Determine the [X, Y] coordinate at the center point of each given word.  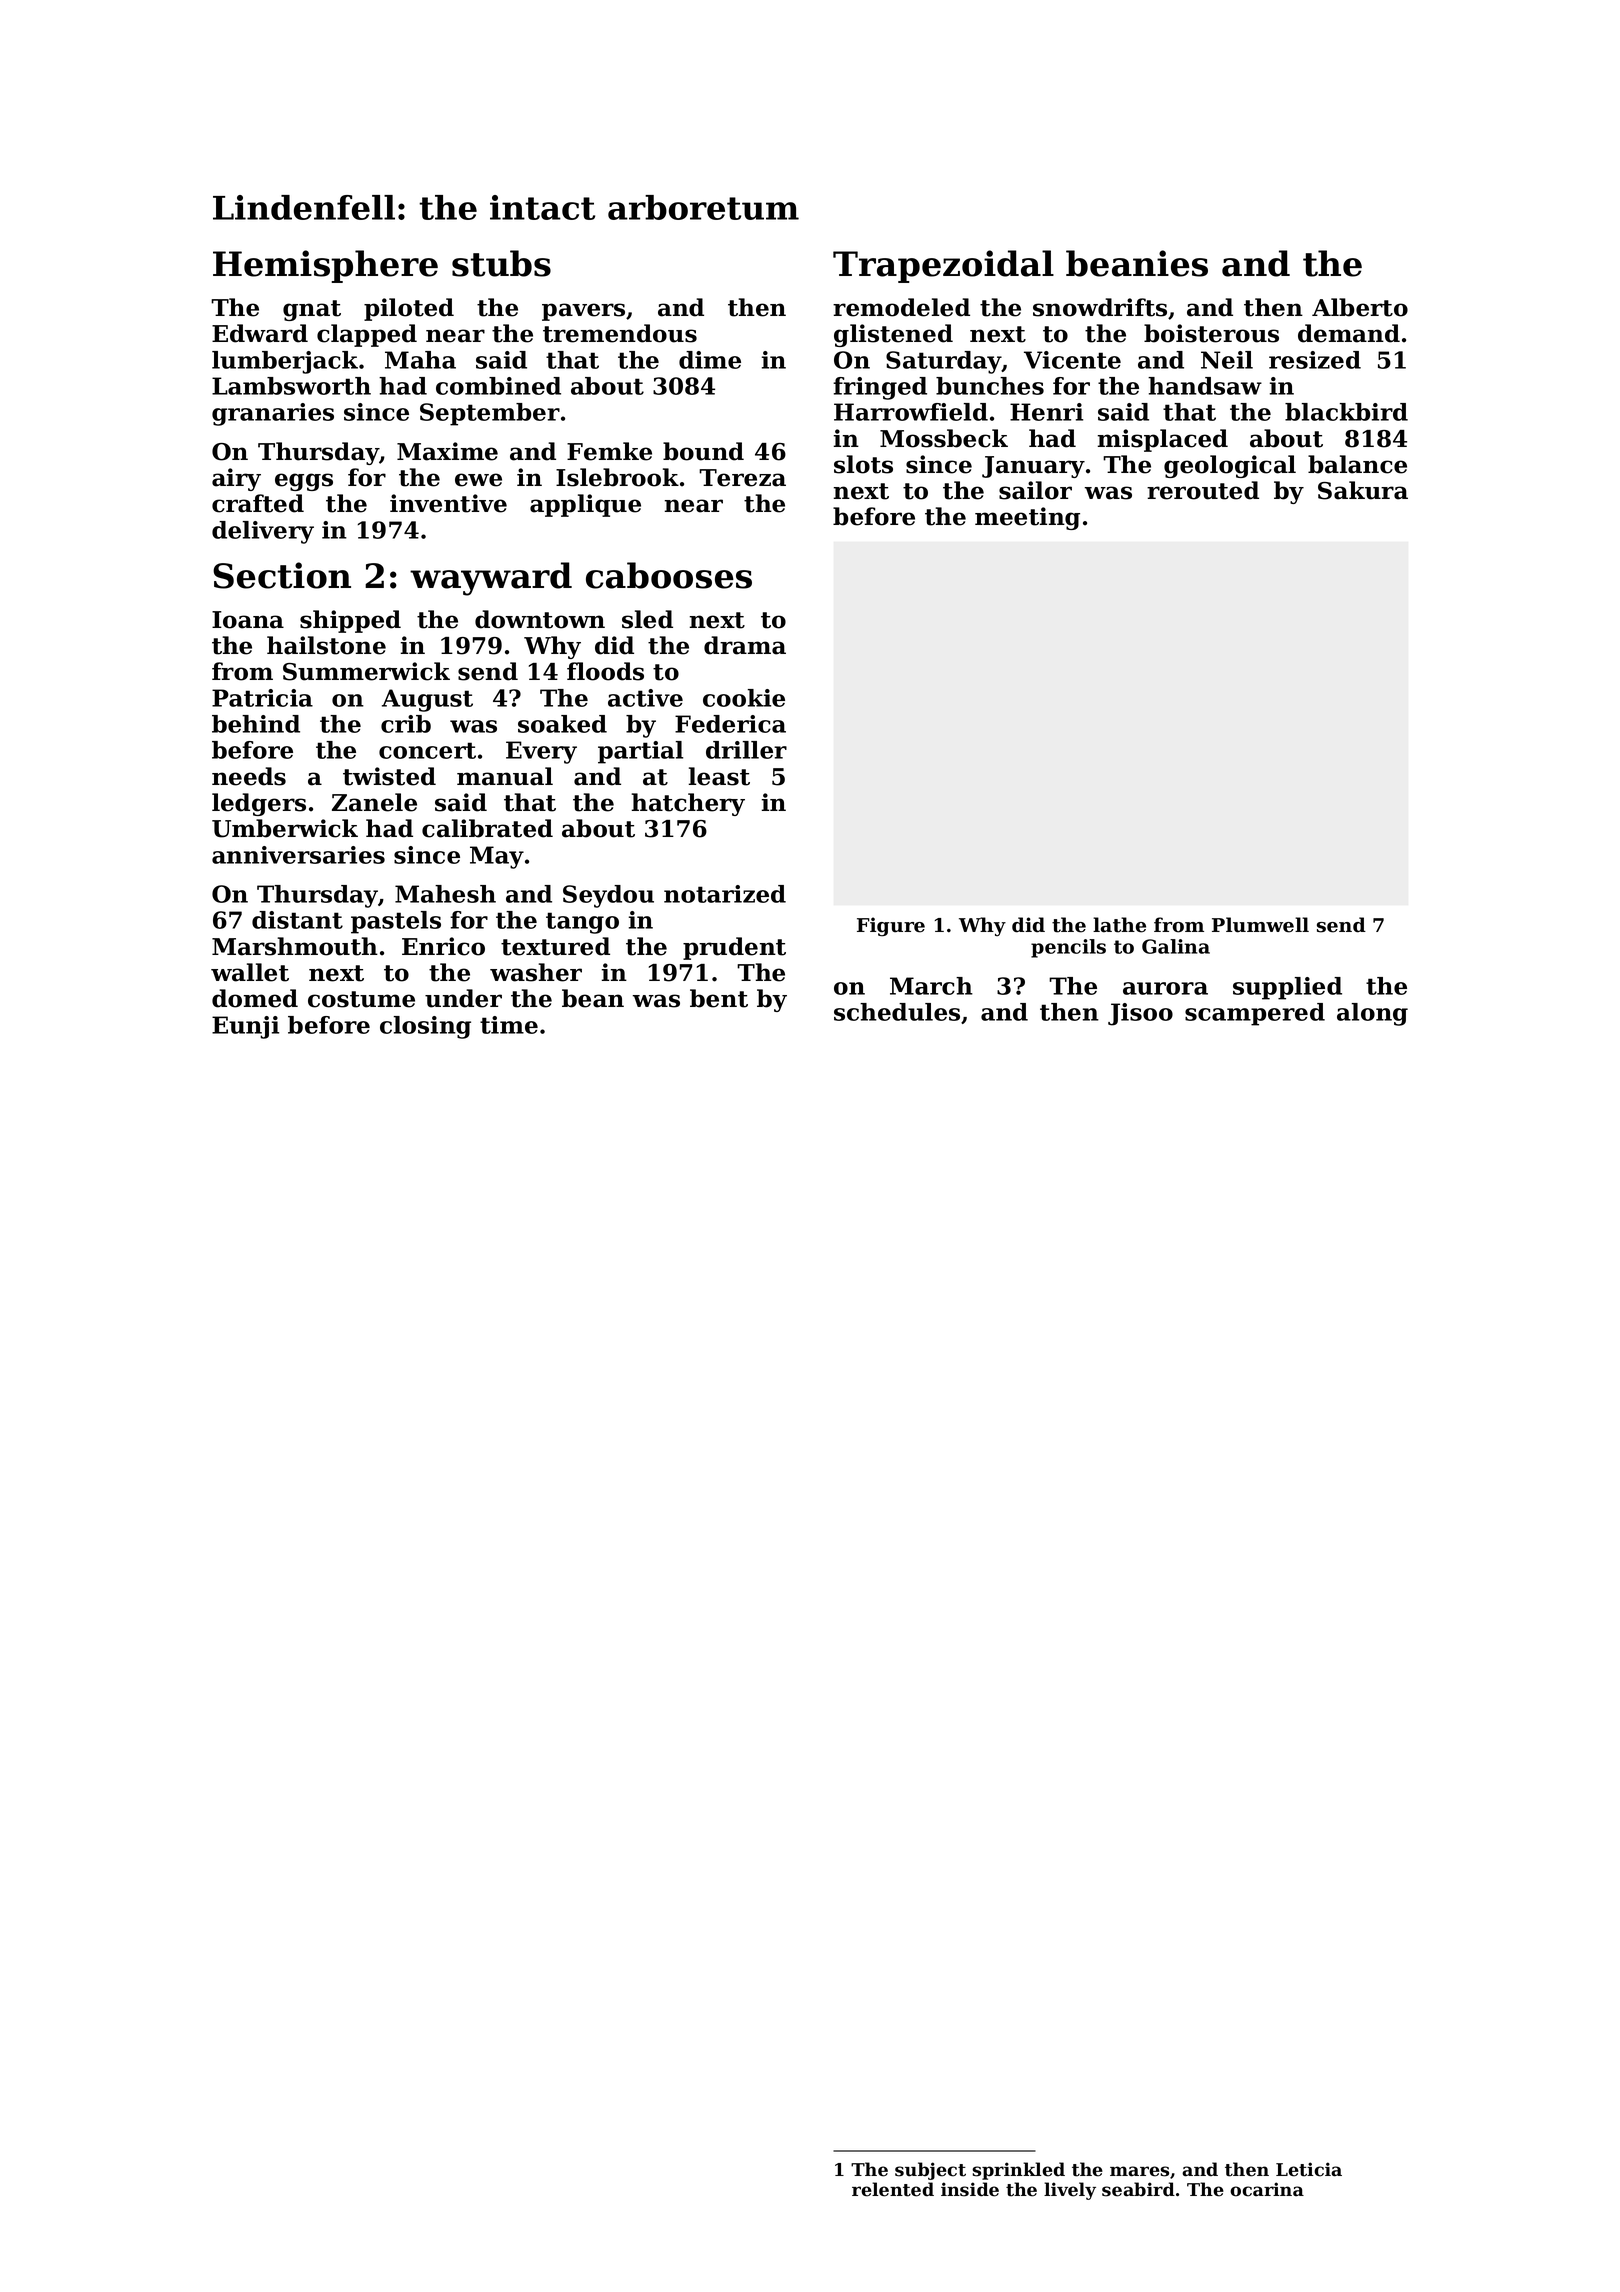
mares [1139, 2171]
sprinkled [1018, 2171]
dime [710, 360]
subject [930, 2171]
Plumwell [1260, 925]
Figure [891, 927]
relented [893, 2189]
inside [970, 2189]
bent [719, 998]
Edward [260, 333]
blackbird [1346, 412]
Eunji [245, 1027]
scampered [1255, 1014]
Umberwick [285, 828]
